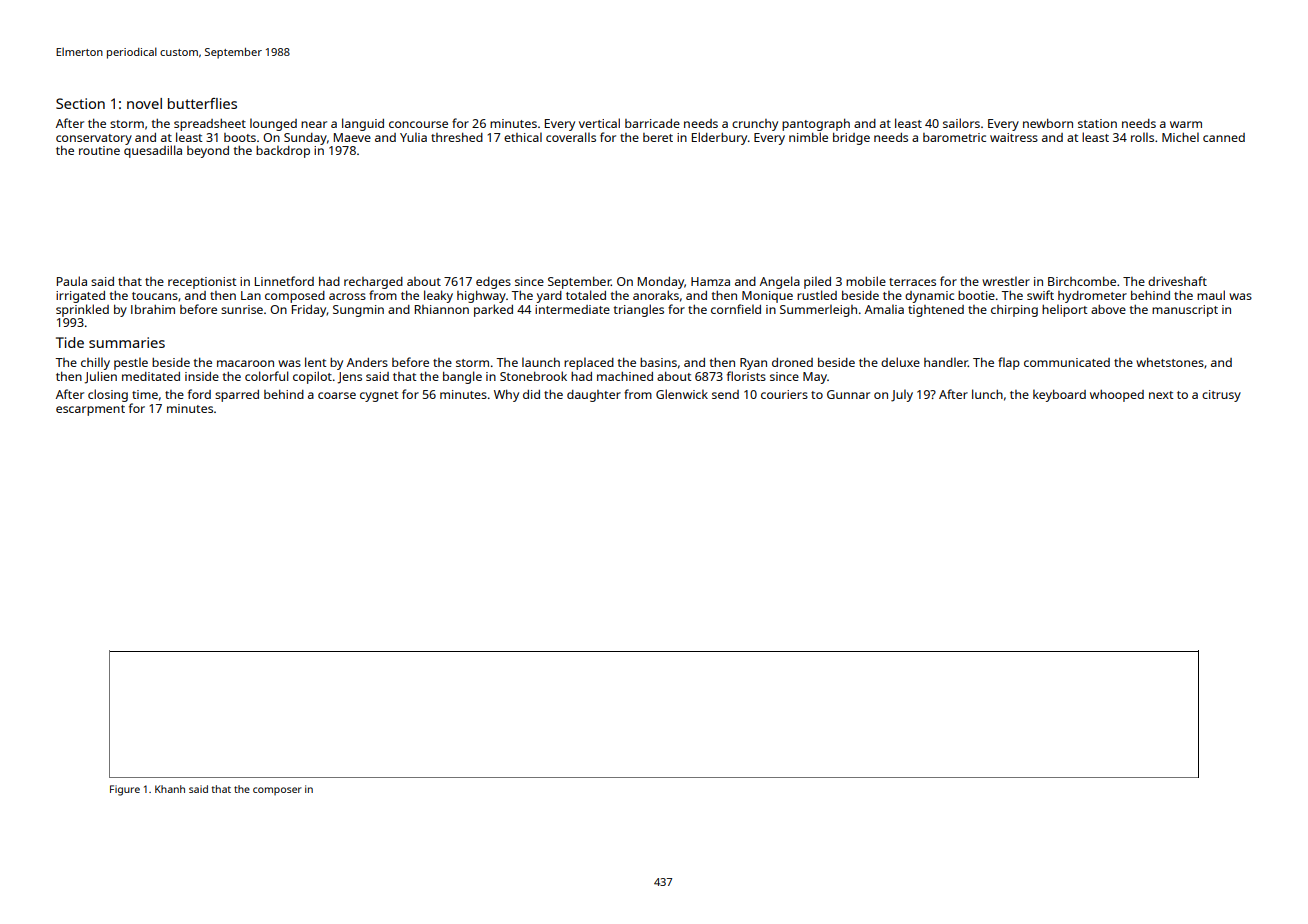  What do you see at coordinates (719, 138) in the screenshot?
I see `Elderbury` at bounding box center [719, 138].
